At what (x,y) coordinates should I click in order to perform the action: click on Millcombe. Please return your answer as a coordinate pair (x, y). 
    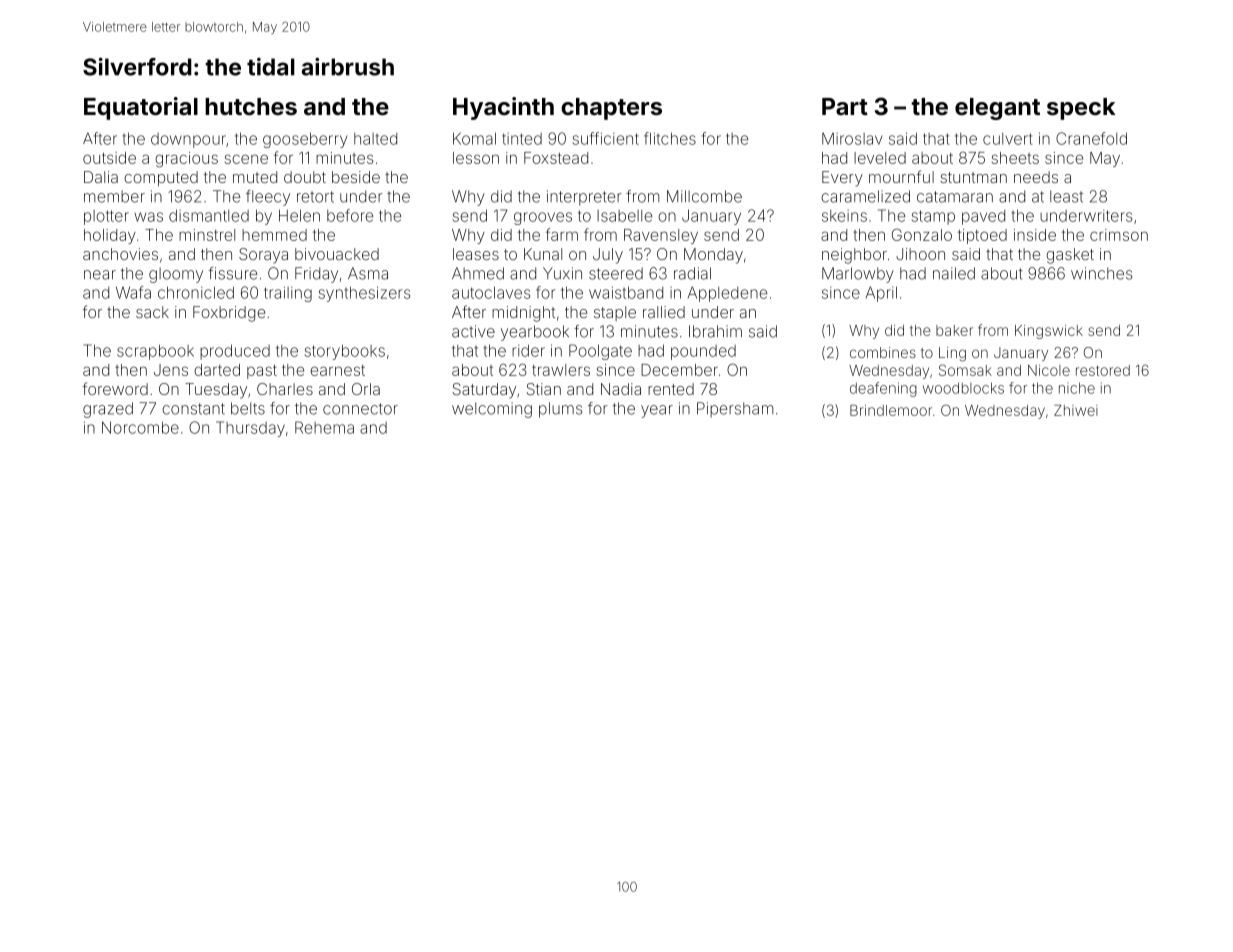
    Looking at the image, I should click on (704, 196).
